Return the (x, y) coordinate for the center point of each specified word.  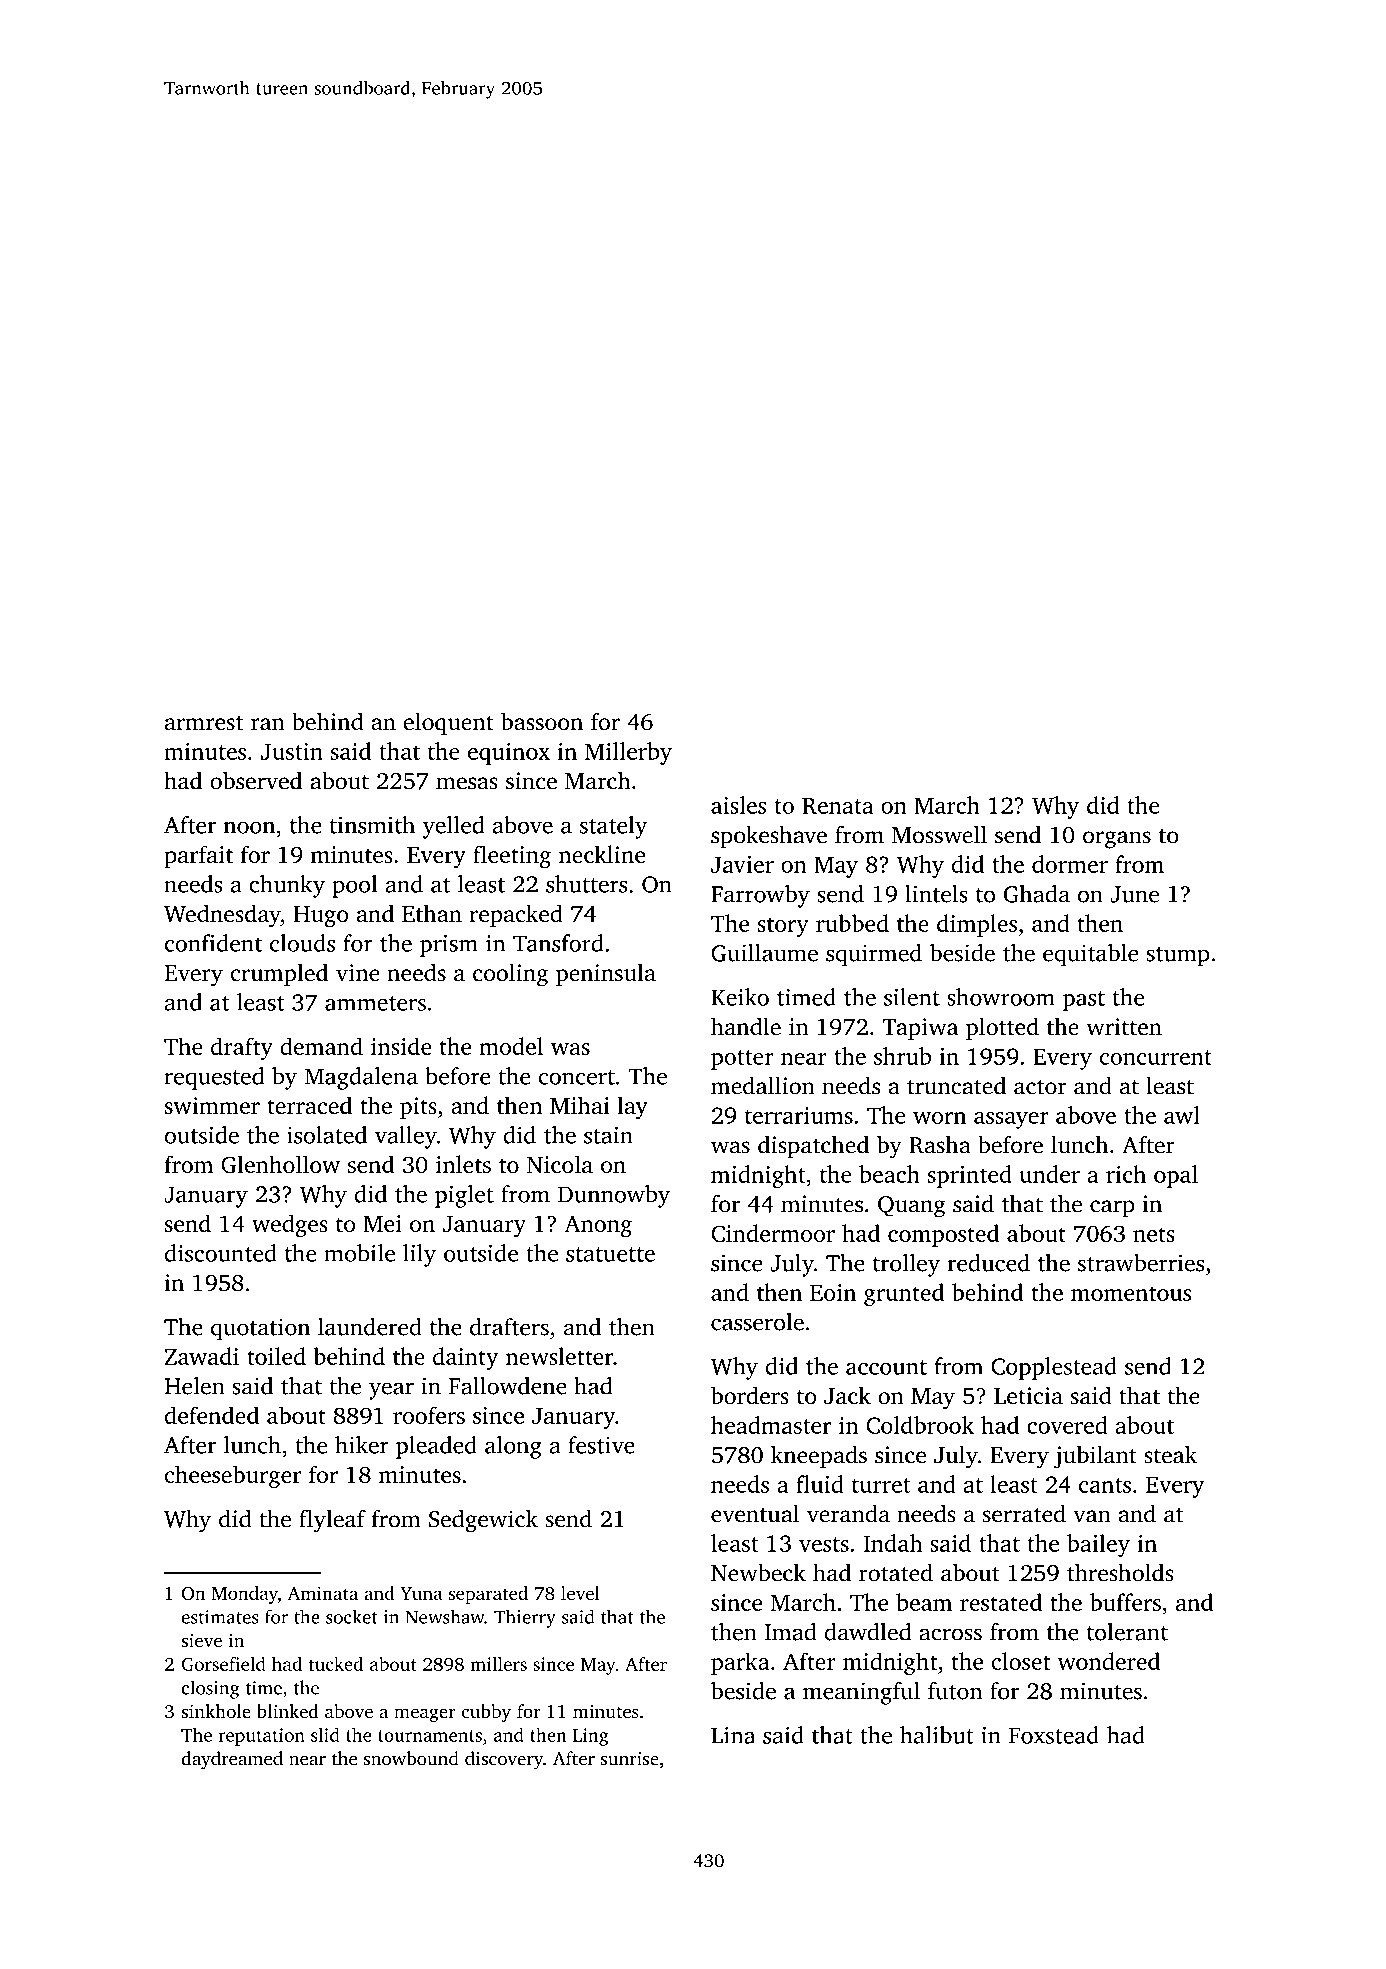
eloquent (449, 723)
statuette (610, 1254)
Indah (892, 1543)
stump (1178, 957)
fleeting (512, 857)
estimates (220, 1617)
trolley (906, 1265)
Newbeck (758, 1572)
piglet (464, 1196)
